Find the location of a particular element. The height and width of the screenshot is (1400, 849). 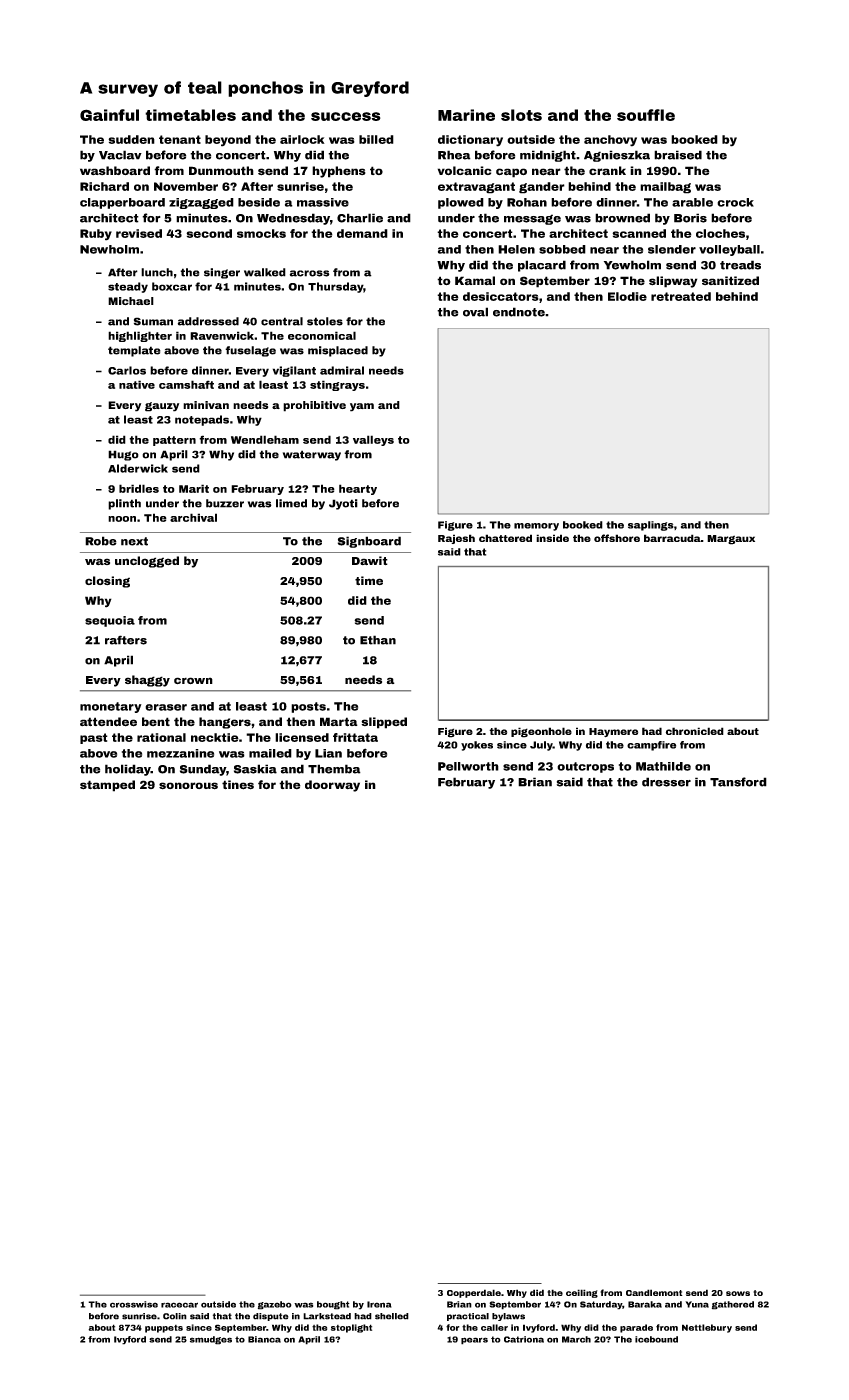

crock is located at coordinates (735, 202).
